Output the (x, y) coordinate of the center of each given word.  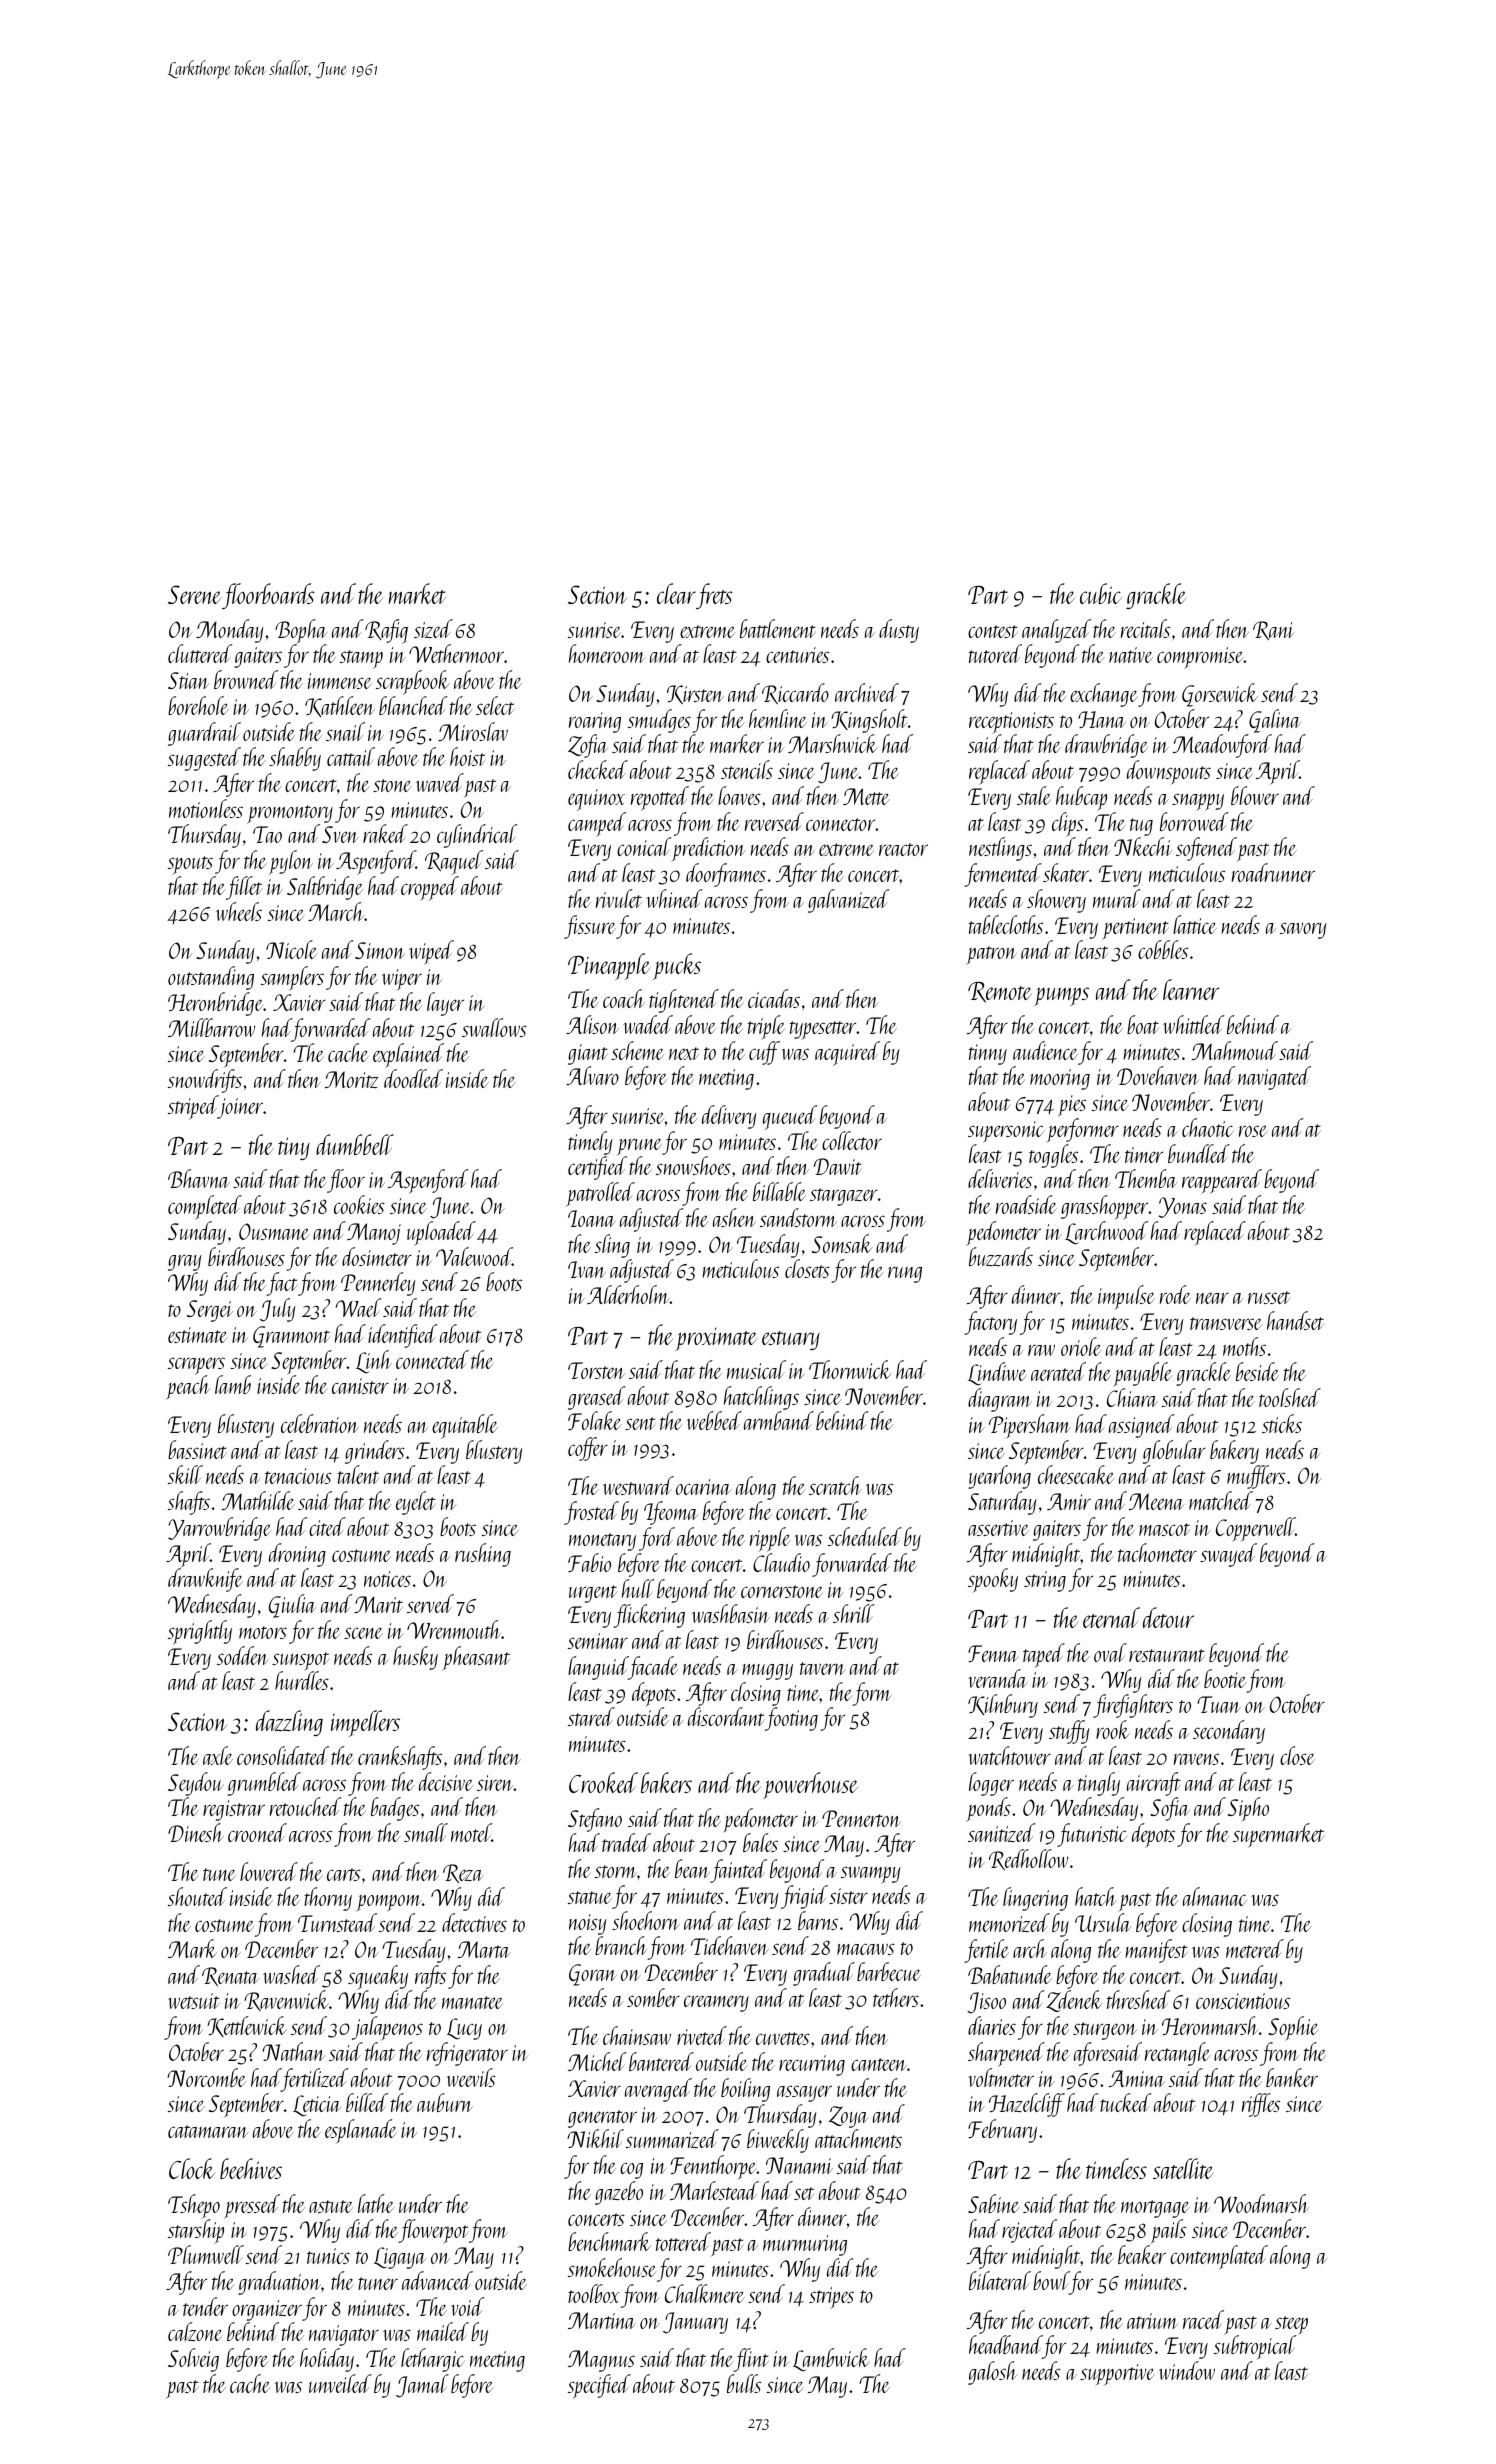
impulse (1126, 1297)
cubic (1101, 593)
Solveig (193, 2360)
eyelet (415, 1503)
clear (676, 593)
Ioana (592, 1218)
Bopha (301, 631)
